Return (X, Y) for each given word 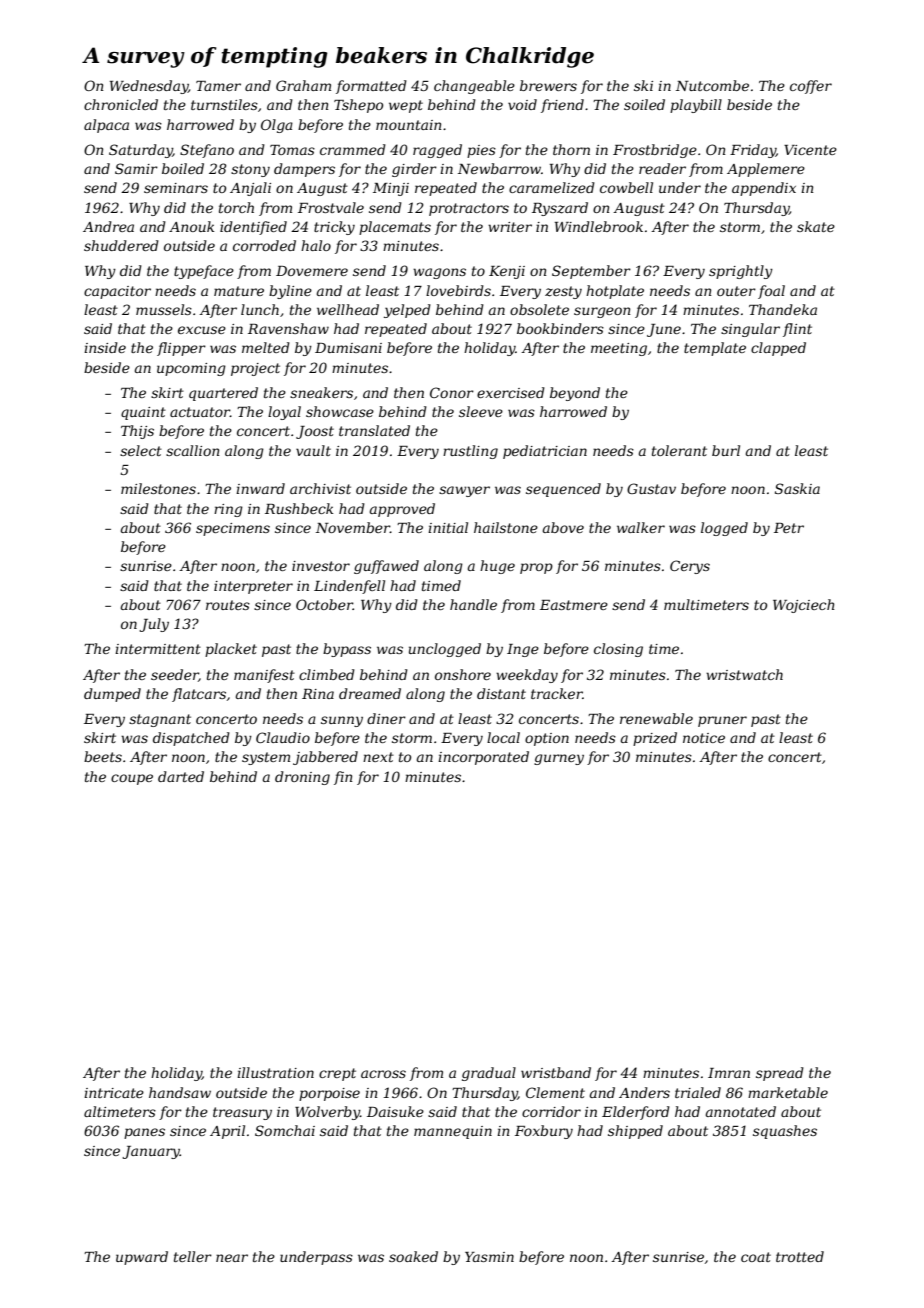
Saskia (797, 488)
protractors (469, 209)
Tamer (218, 86)
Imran (729, 1073)
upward (142, 1258)
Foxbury (544, 1132)
